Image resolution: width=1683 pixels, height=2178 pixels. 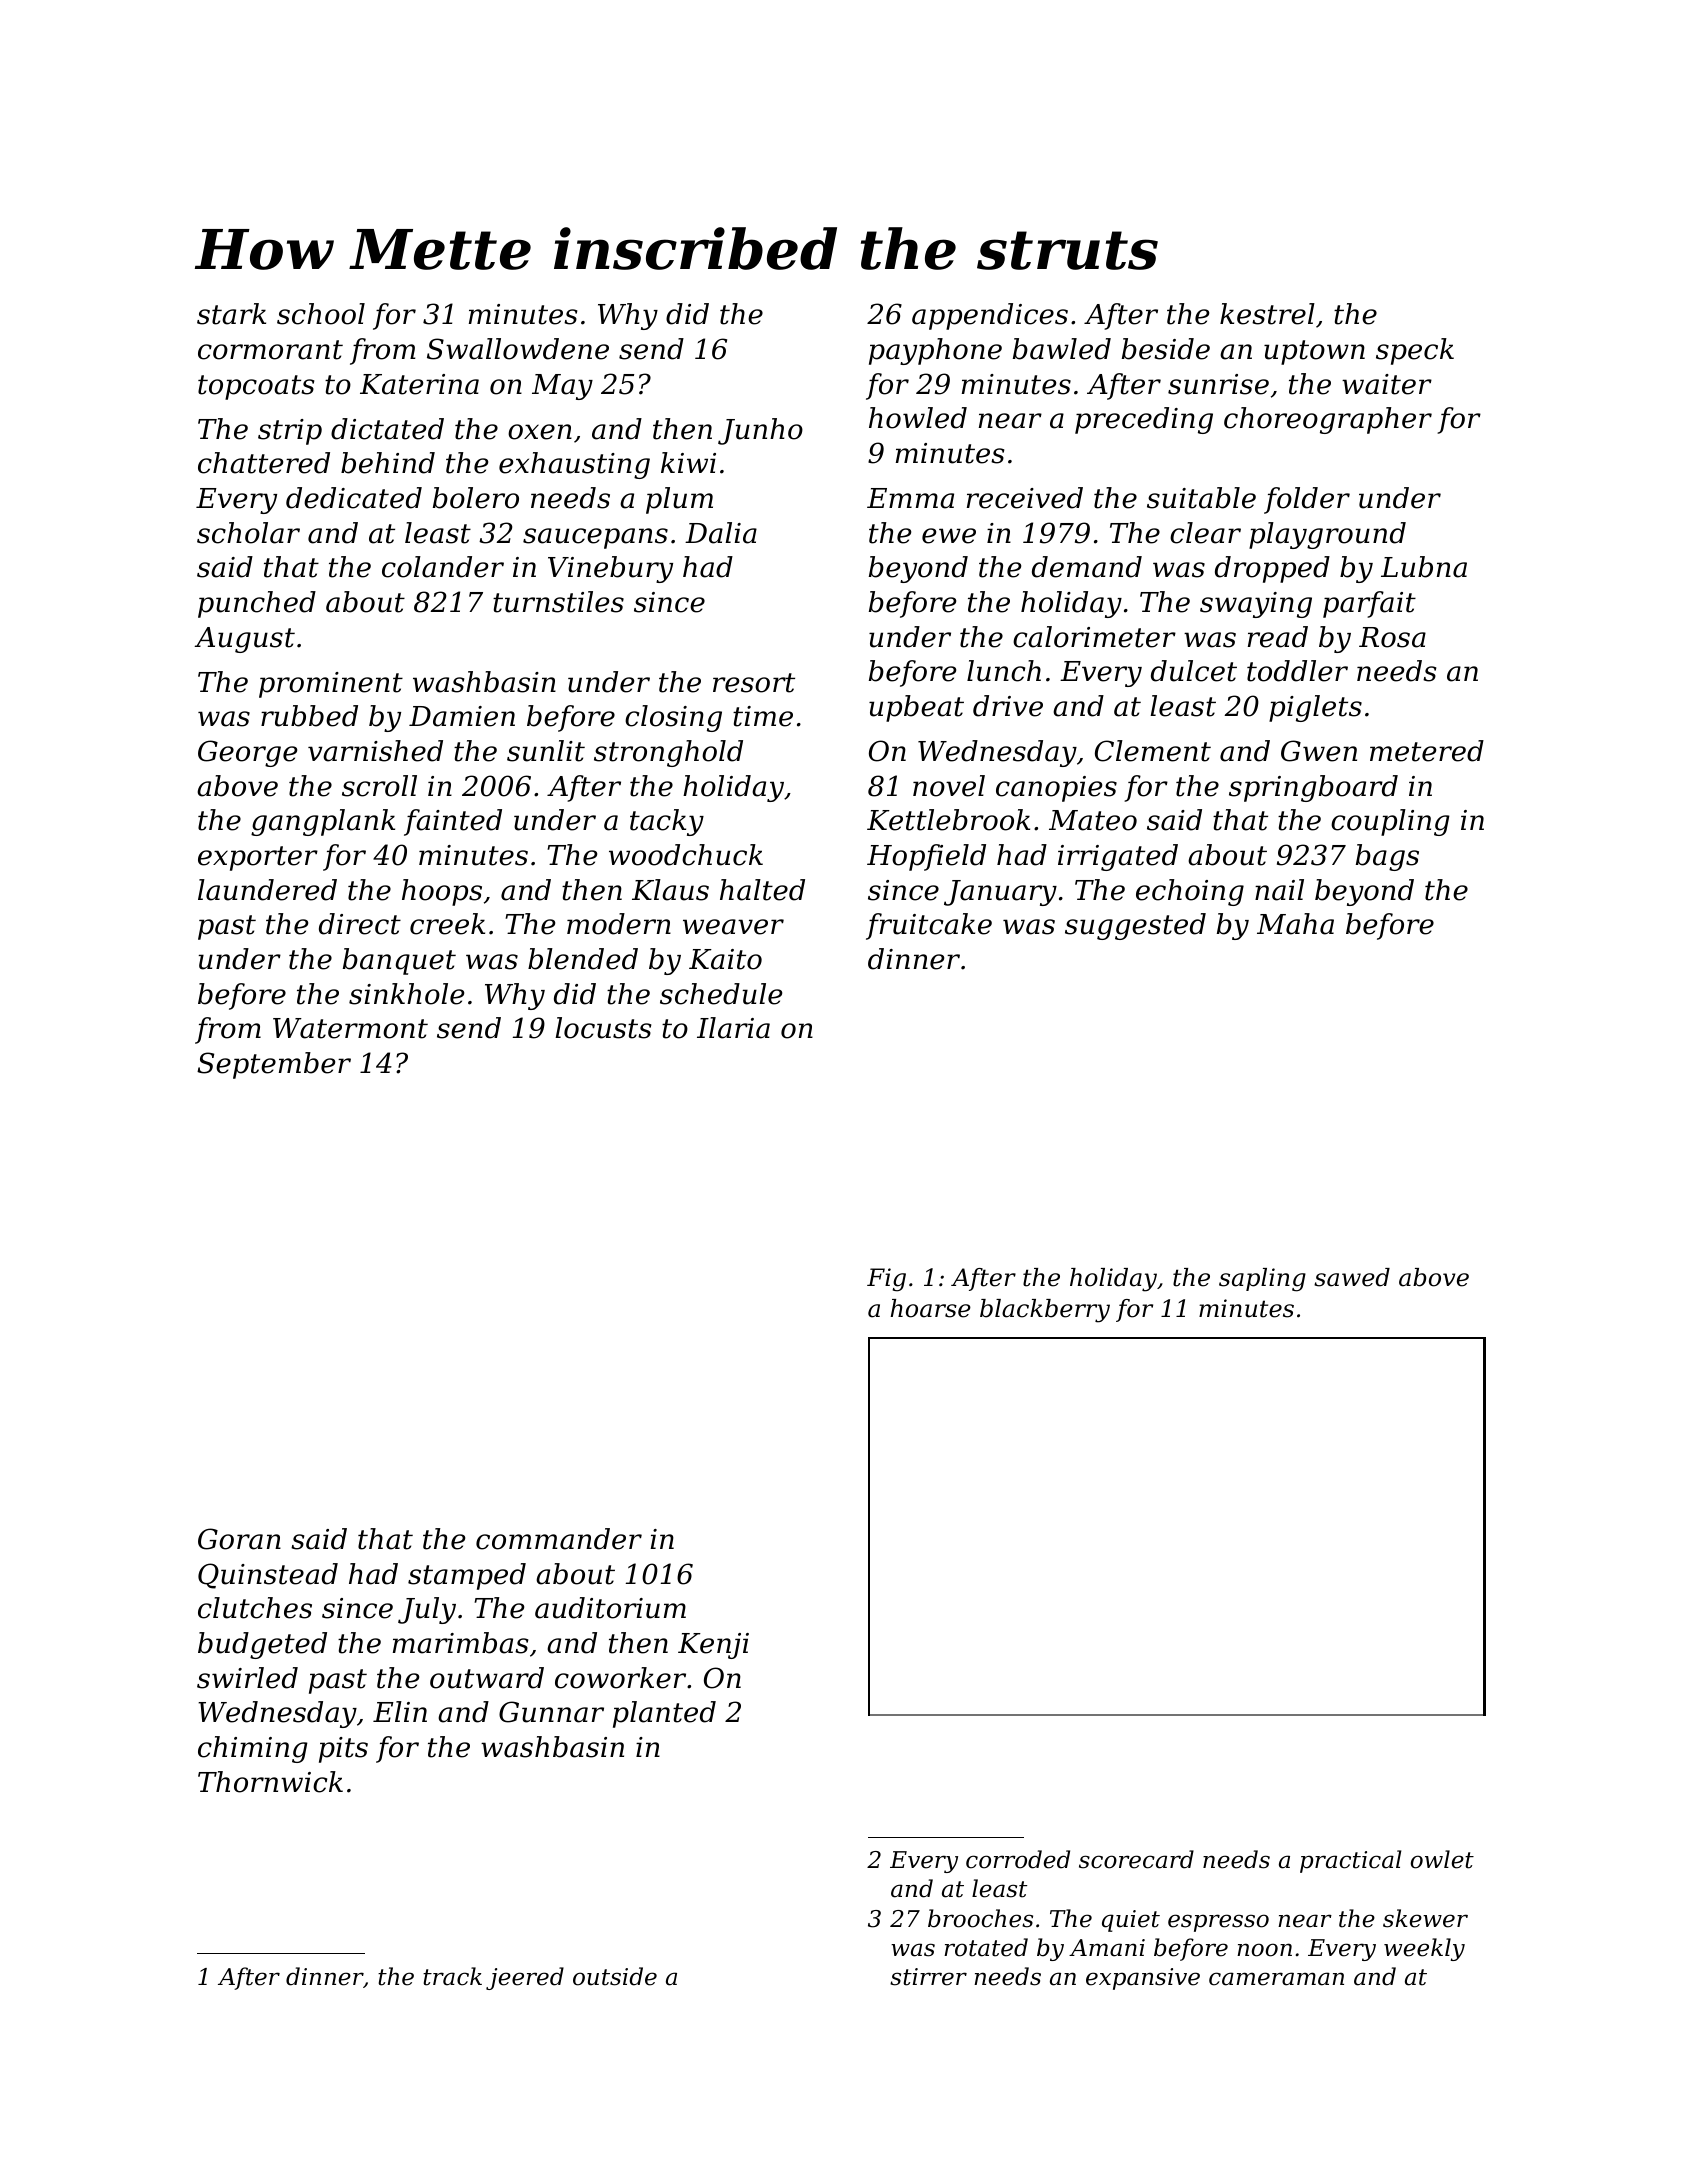 What do you see at coordinates (518, 349) in the page?
I see `Swallowdene` at bounding box center [518, 349].
